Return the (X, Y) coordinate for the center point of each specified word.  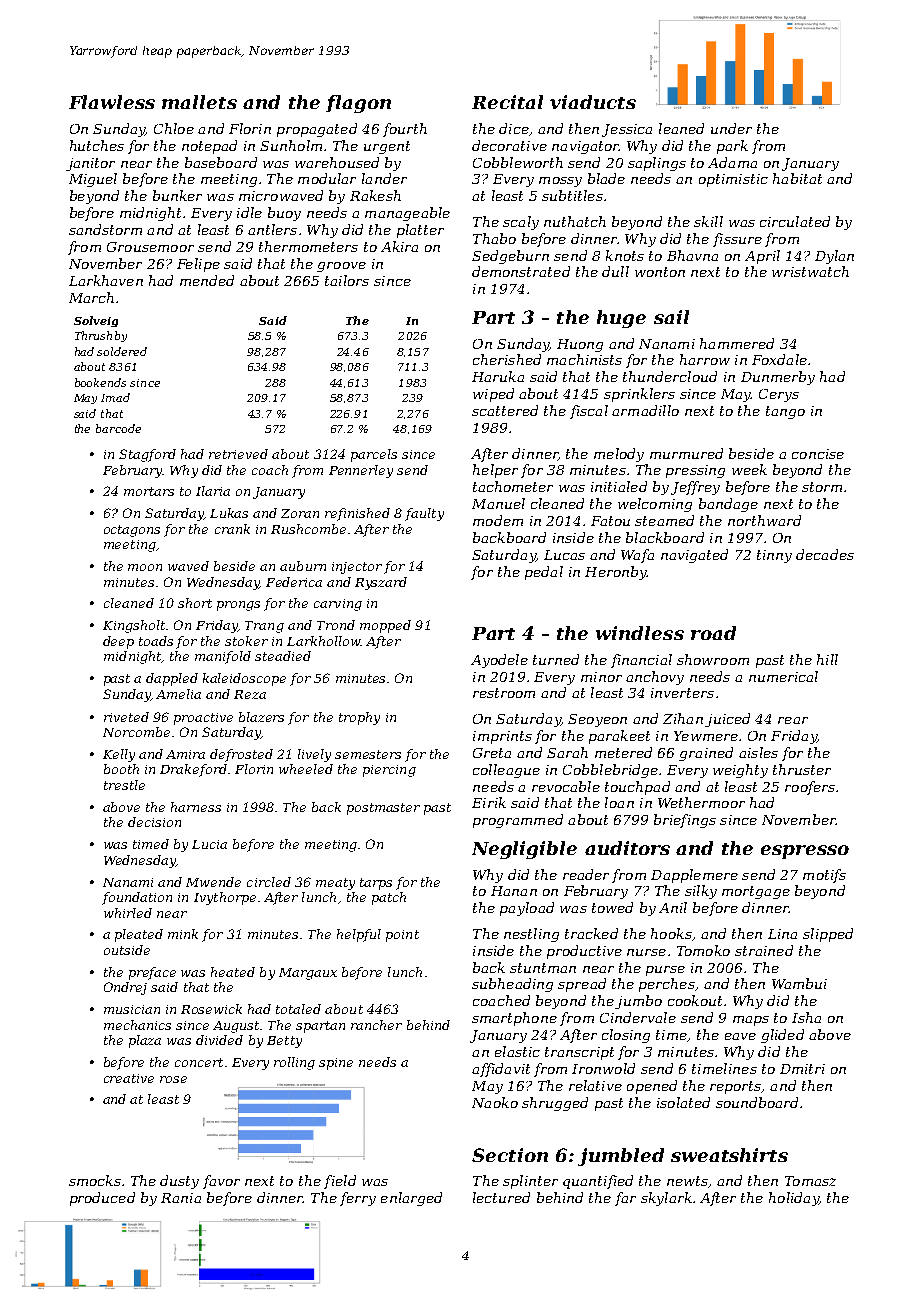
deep (118, 642)
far (625, 1199)
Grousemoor (150, 247)
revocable (566, 786)
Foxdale (779, 359)
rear (793, 720)
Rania (181, 1198)
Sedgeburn (510, 257)
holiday (794, 1199)
